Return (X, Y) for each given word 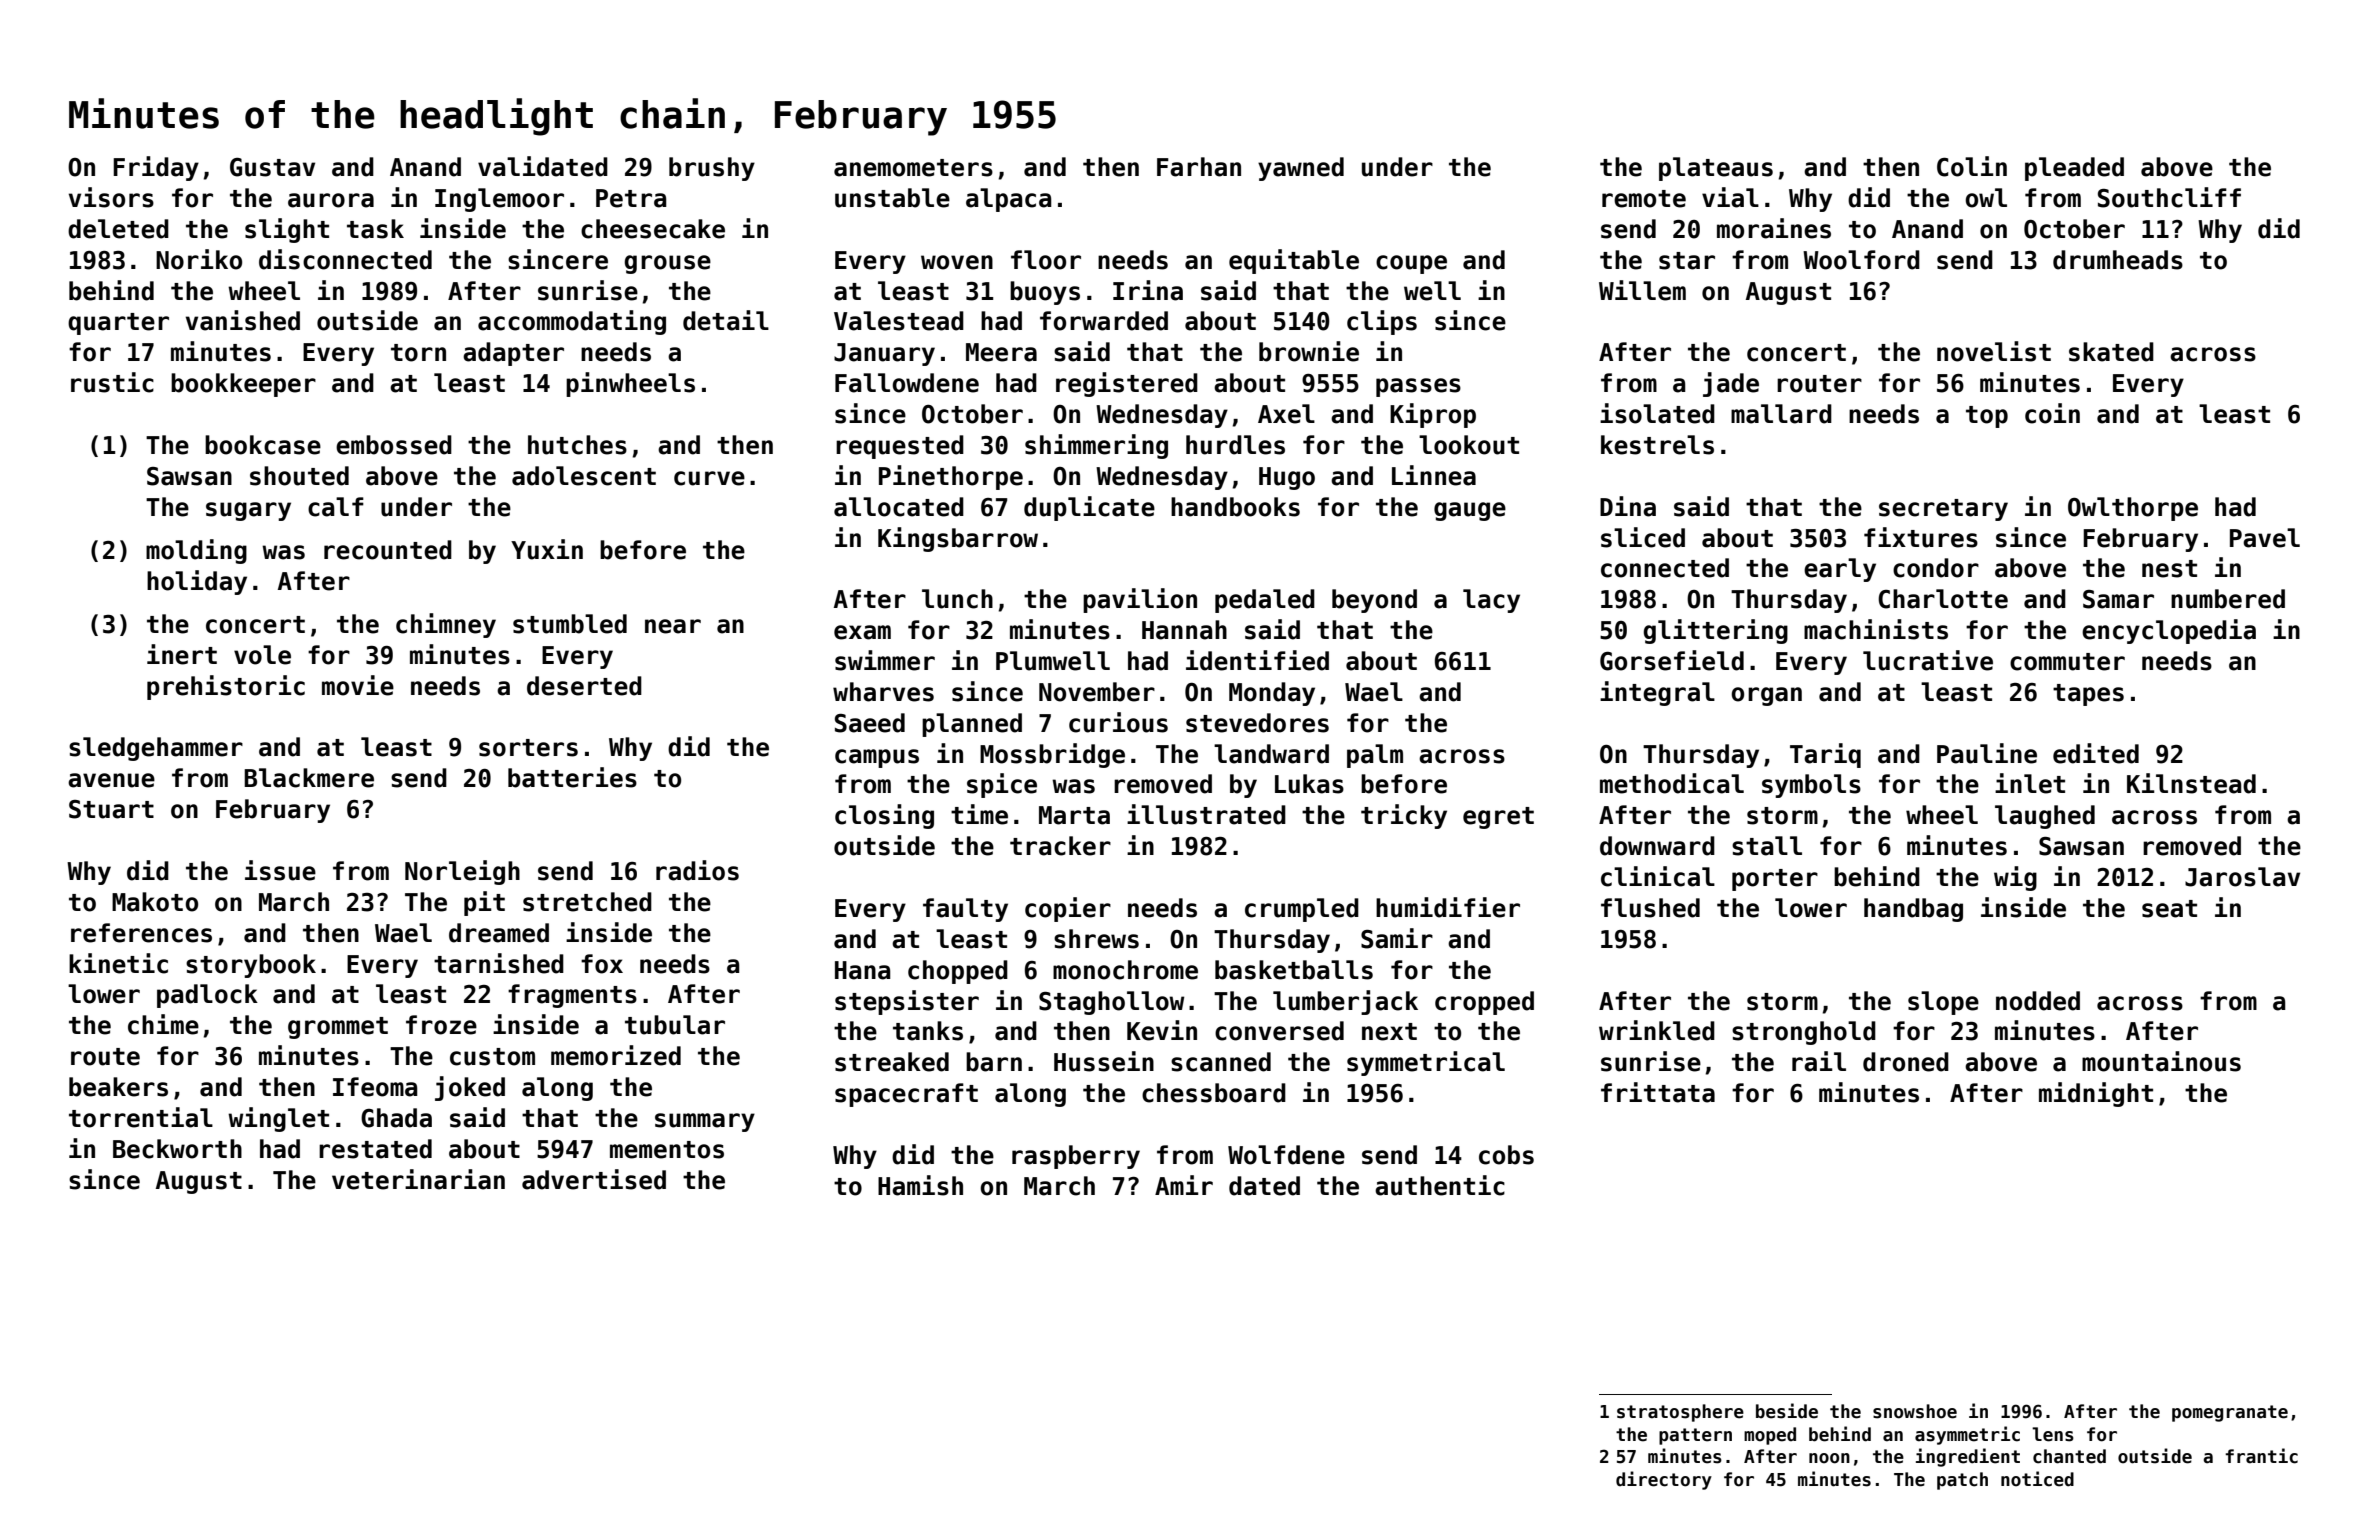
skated (2111, 352)
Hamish (920, 1185)
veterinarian (418, 1179)
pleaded (2074, 169)
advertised (594, 1179)
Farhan (1199, 167)
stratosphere (1680, 1413)
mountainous (2161, 1061)
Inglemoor (499, 200)
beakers (118, 1087)
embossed (394, 445)
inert (182, 654)
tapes (2088, 695)
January (884, 354)
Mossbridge (1052, 755)
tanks (928, 1031)
